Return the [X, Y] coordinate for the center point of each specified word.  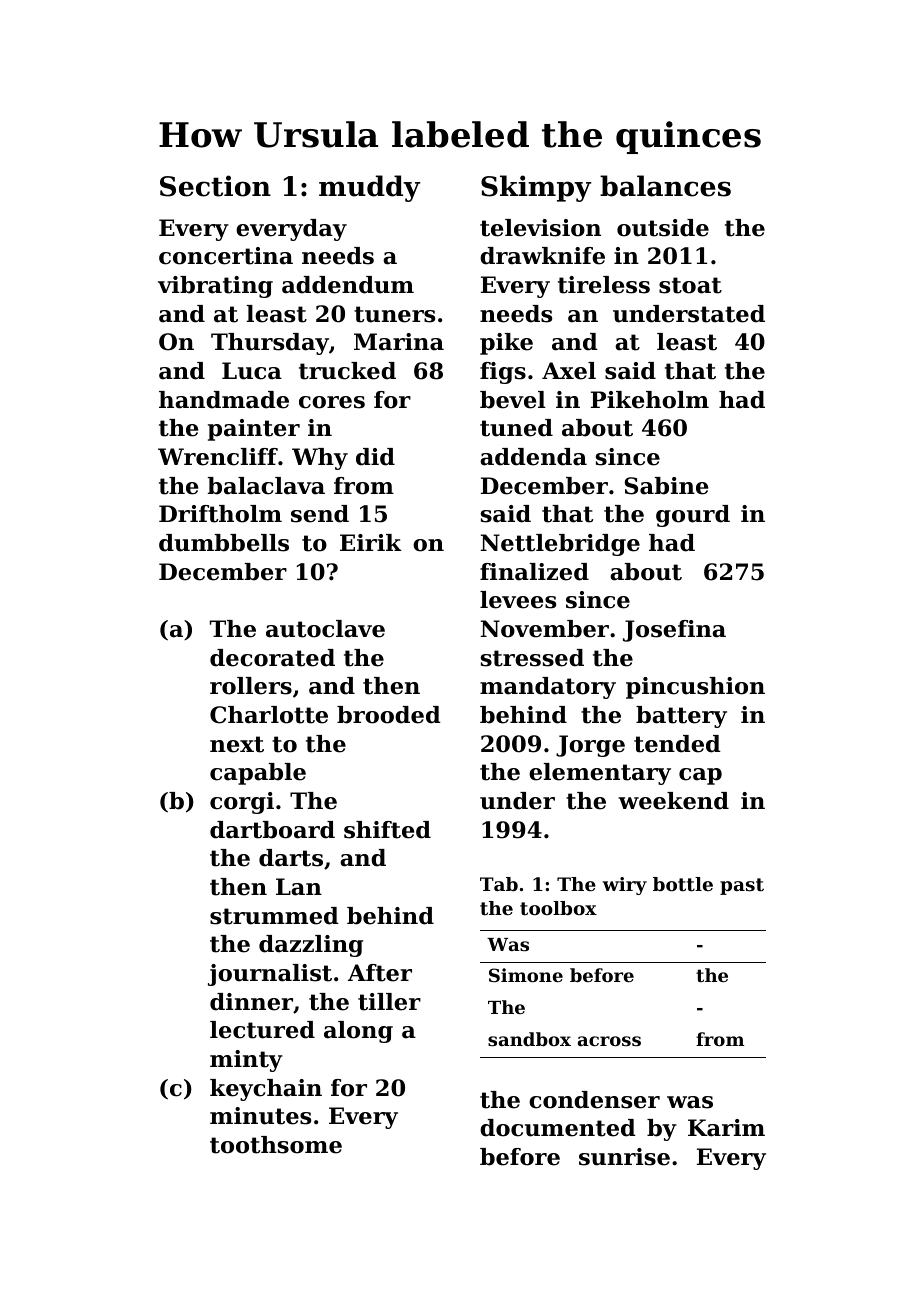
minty [246, 1061]
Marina [399, 342]
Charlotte [269, 715]
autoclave [325, 629]
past [742, 886]
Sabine [666, 486]
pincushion [695, 688]
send [320, 514]
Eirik [371, 542]
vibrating [215, 287]
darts [291, 858]
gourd [693, 516]
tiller [389, 1002]
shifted [387, 830]
